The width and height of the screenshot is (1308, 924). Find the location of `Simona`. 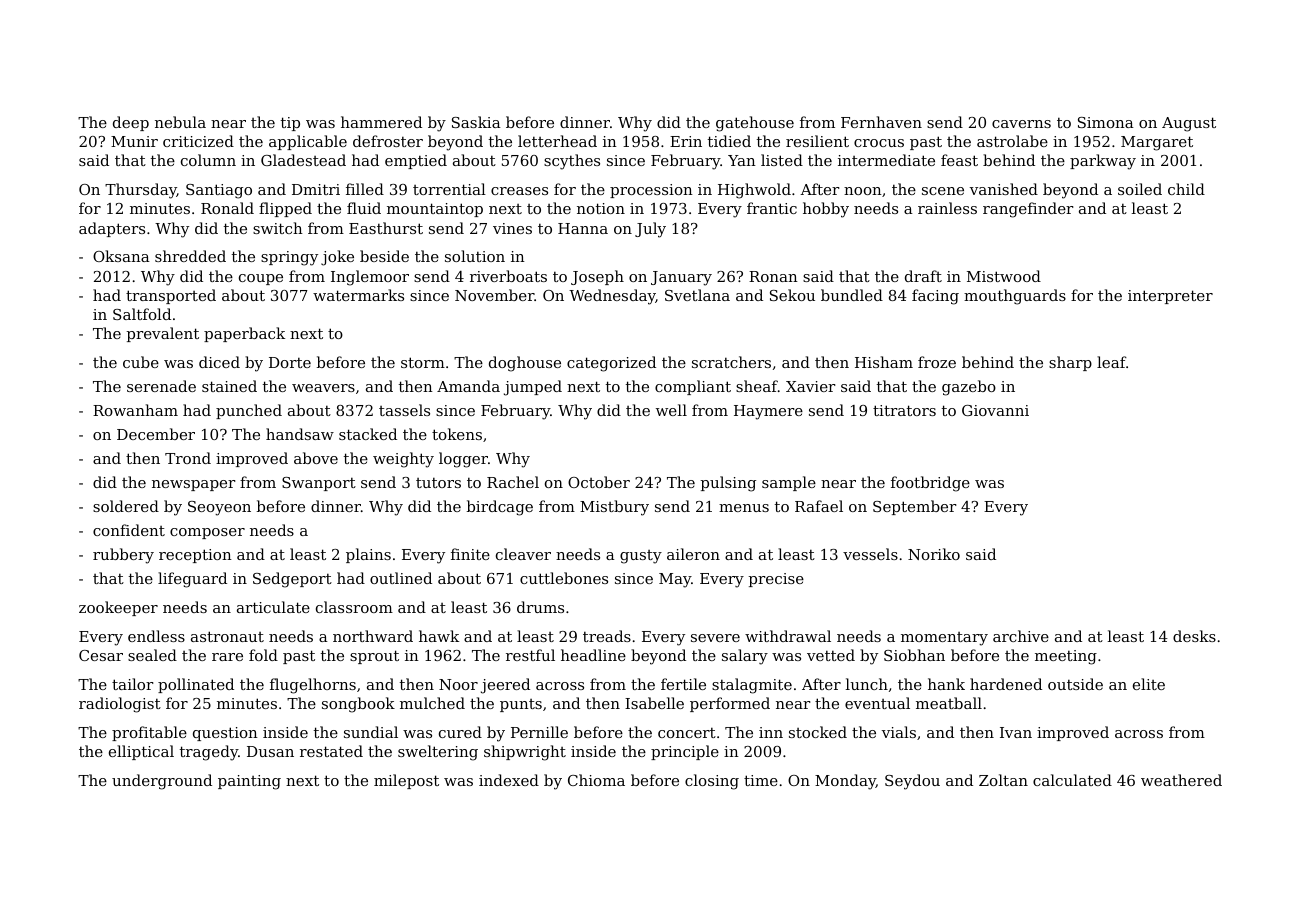

Simona is located at coordinates (1106, 122).
